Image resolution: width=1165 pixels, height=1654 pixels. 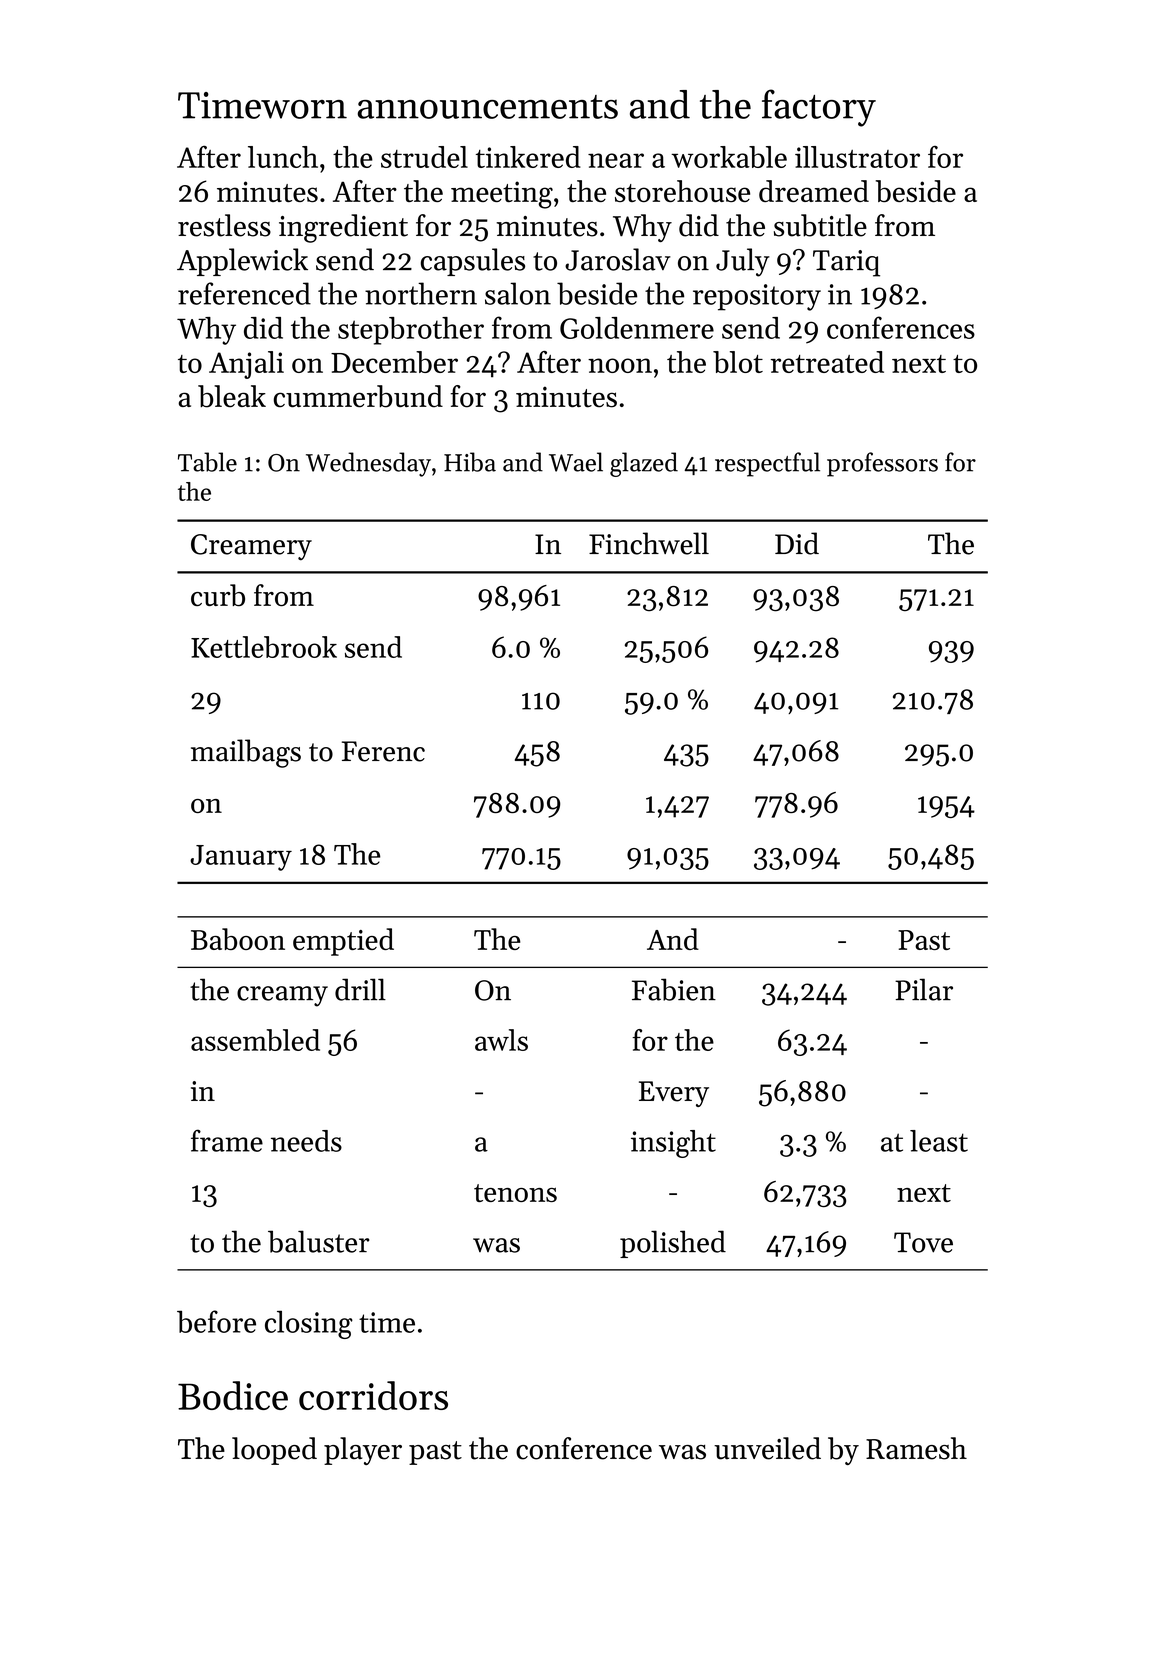 I want to click on professors, so click(x=882, y=464).
